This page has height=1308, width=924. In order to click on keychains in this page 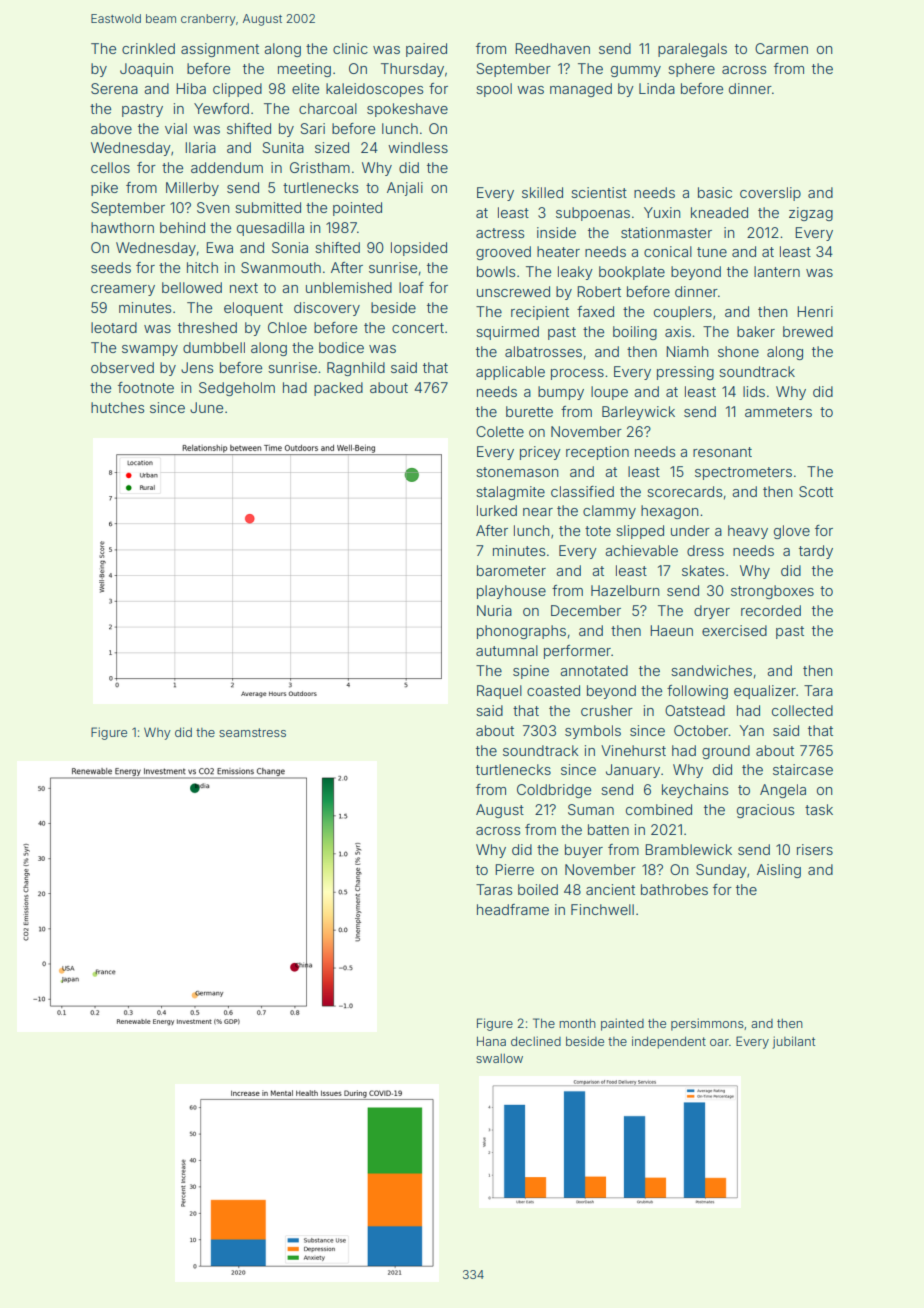, I will do `click(695, 791)`.
